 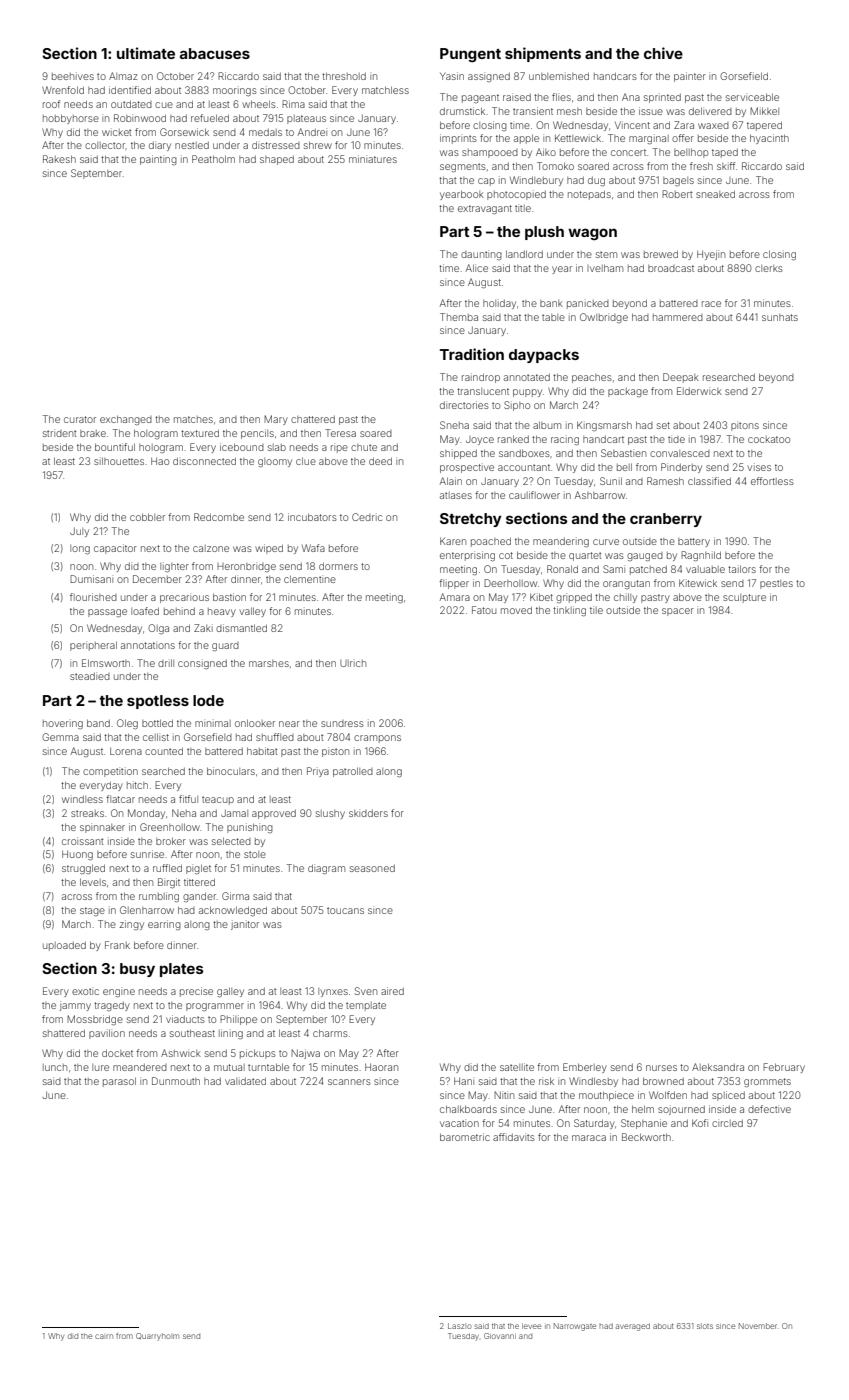 I want to click on slots, so click(x=705, y=1326).
